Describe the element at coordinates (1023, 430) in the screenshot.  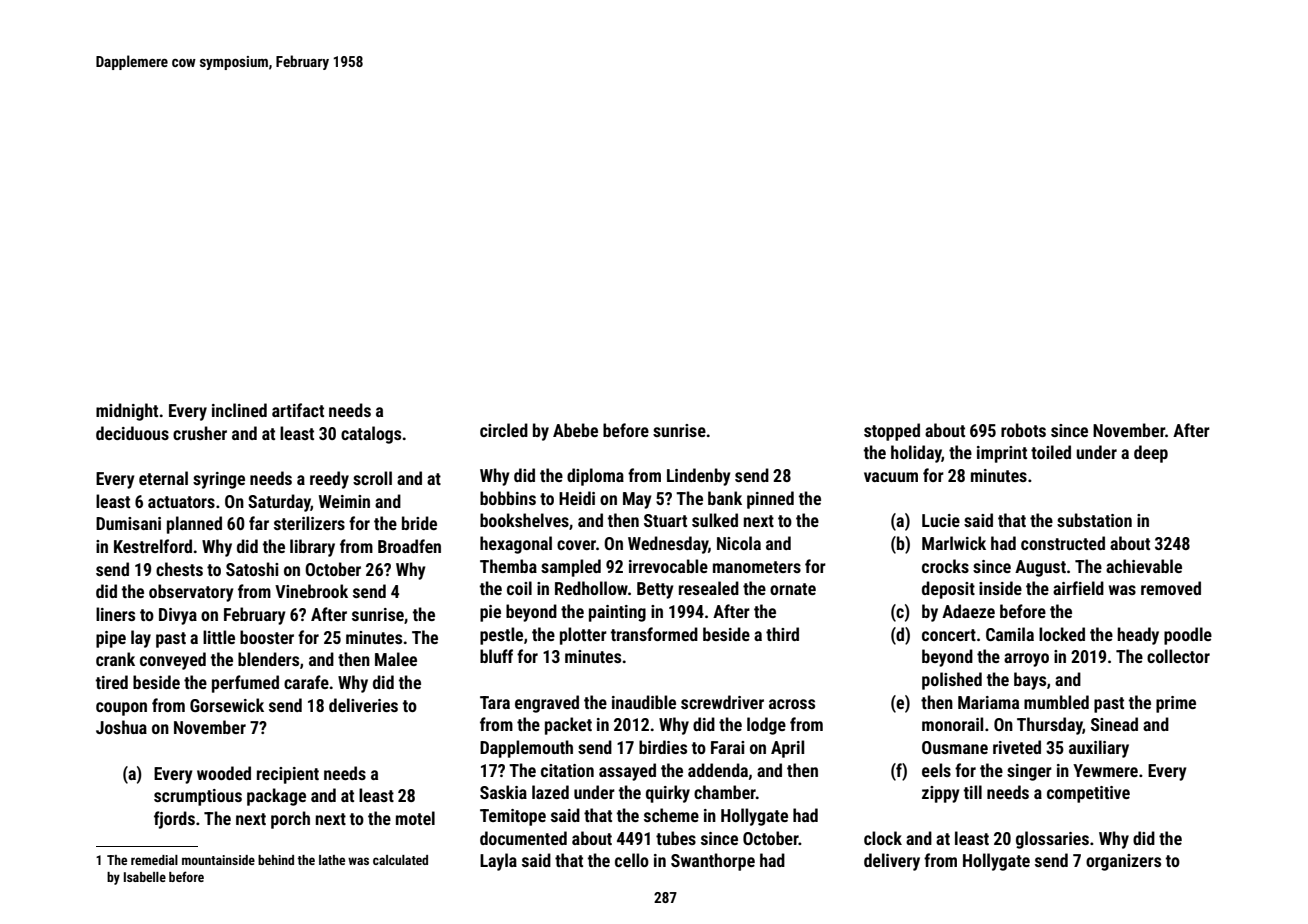
I see `robots` at that location.
